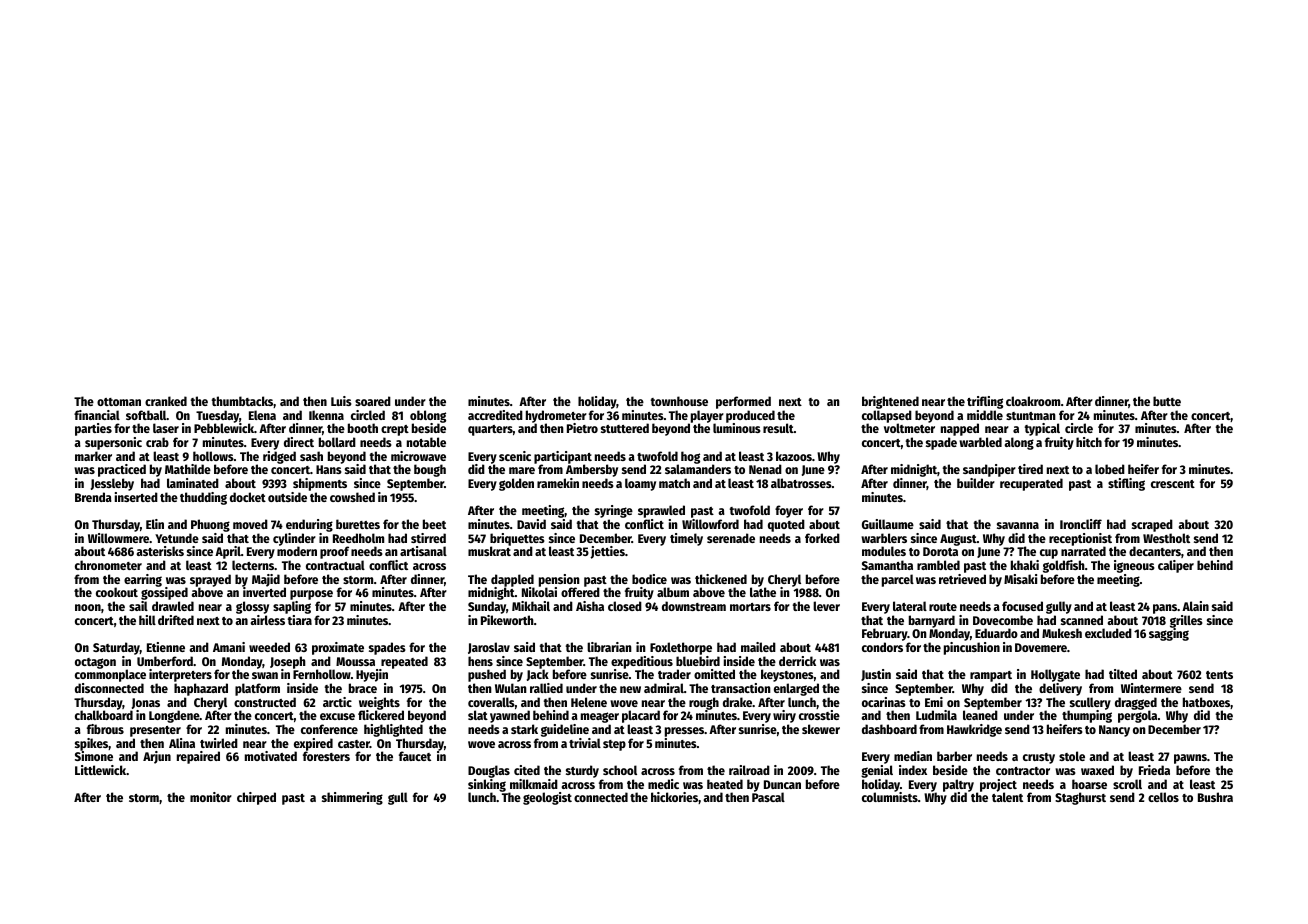  What do you see at coordinates (489, 648) in the screenshot?
I see `Jaroslav` at bounding box center [489, 648].
